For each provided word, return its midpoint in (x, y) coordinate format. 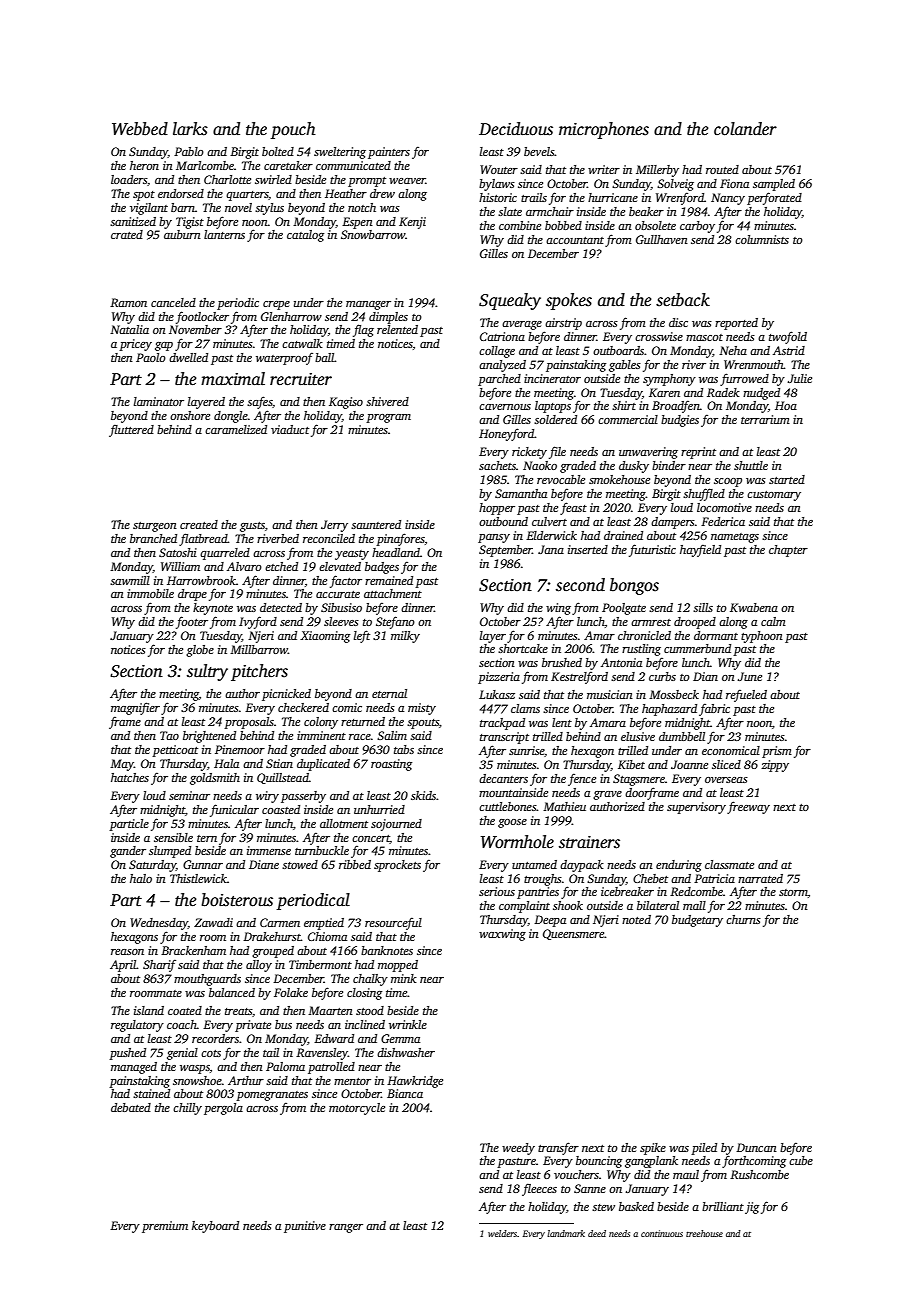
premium (165, 1227)
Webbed (140, 129)
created (199, 524)
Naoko (540, 465)
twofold (788, 337)
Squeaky (510, 301)
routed (722, 169)
